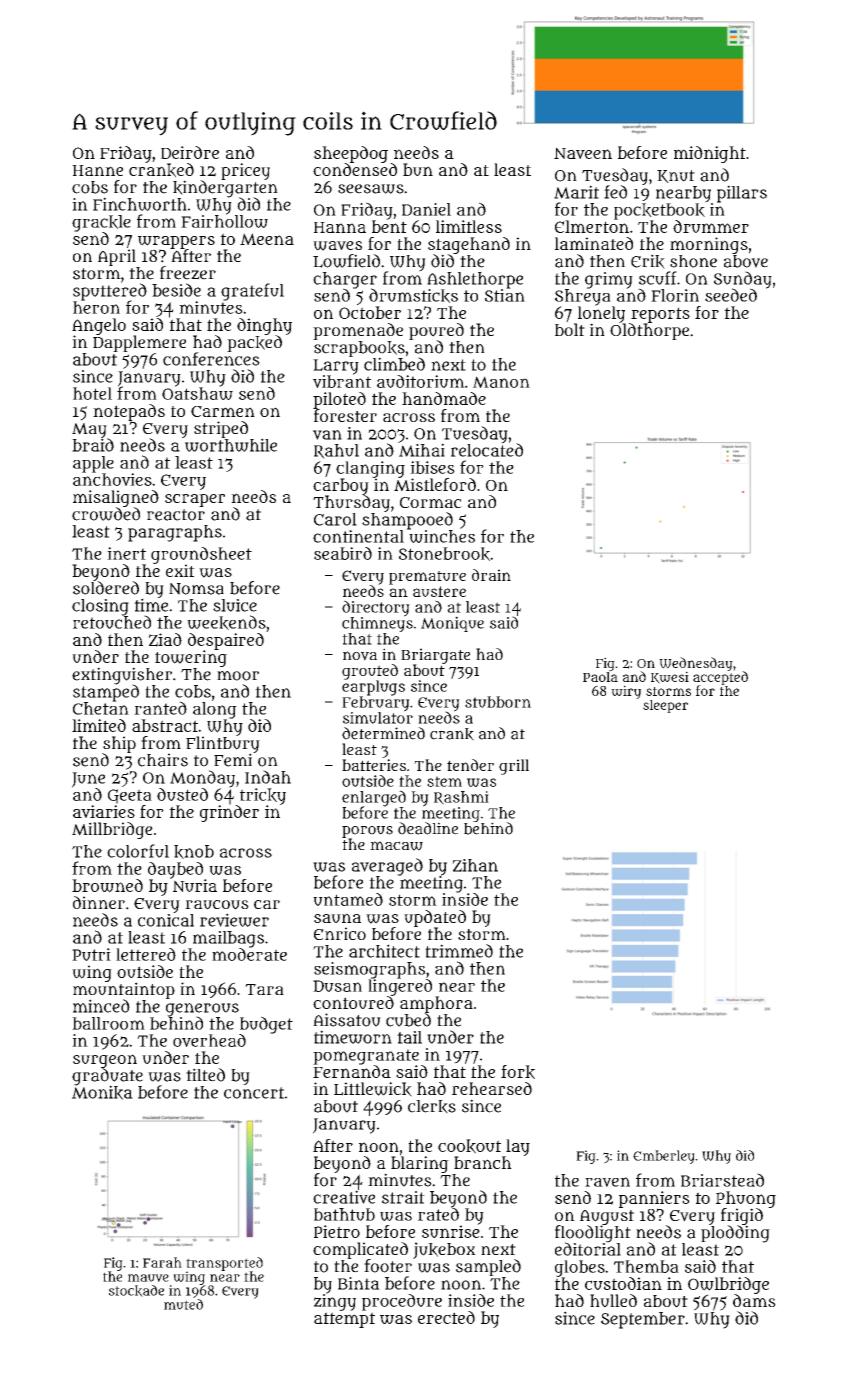 The width and height of the screenshot is (849, 1400). Describe the element at coordinates (197, 393) in the screenshot. I see `Oatshaw` at that location.
